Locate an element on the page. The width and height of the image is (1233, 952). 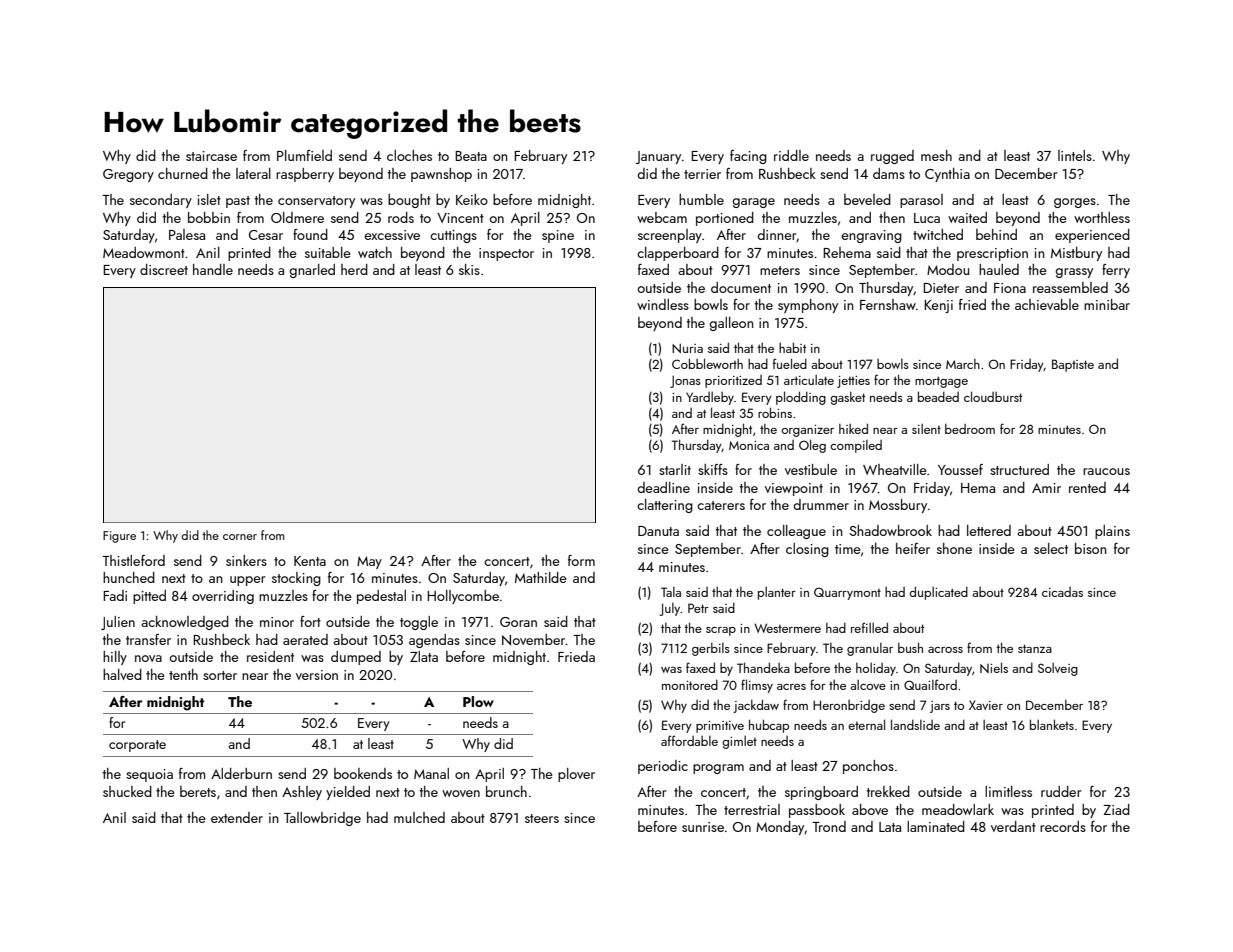
hilly is located at coordinates (115, 658).
